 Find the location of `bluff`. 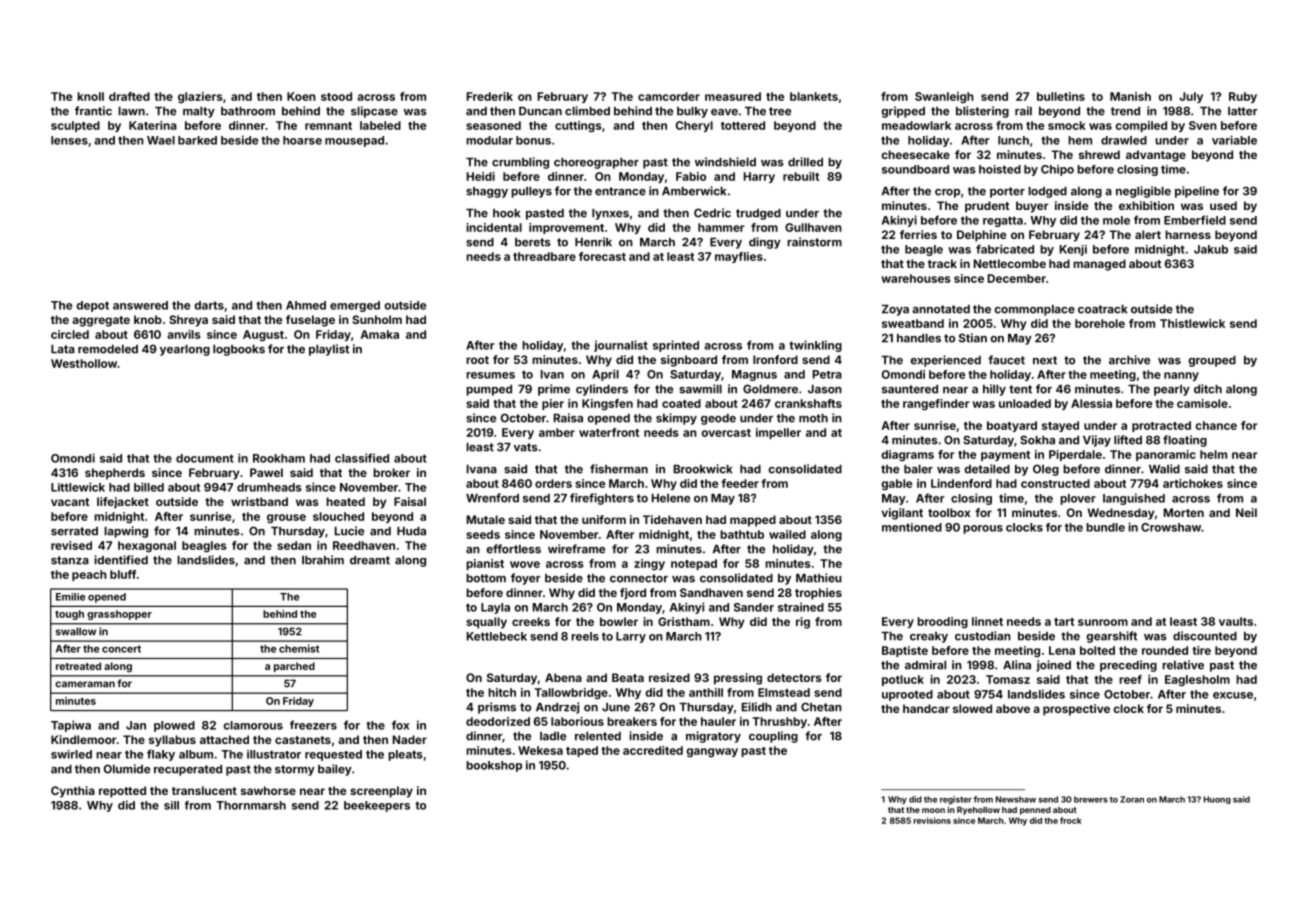

bluff is located at coordinates (123, 574).
